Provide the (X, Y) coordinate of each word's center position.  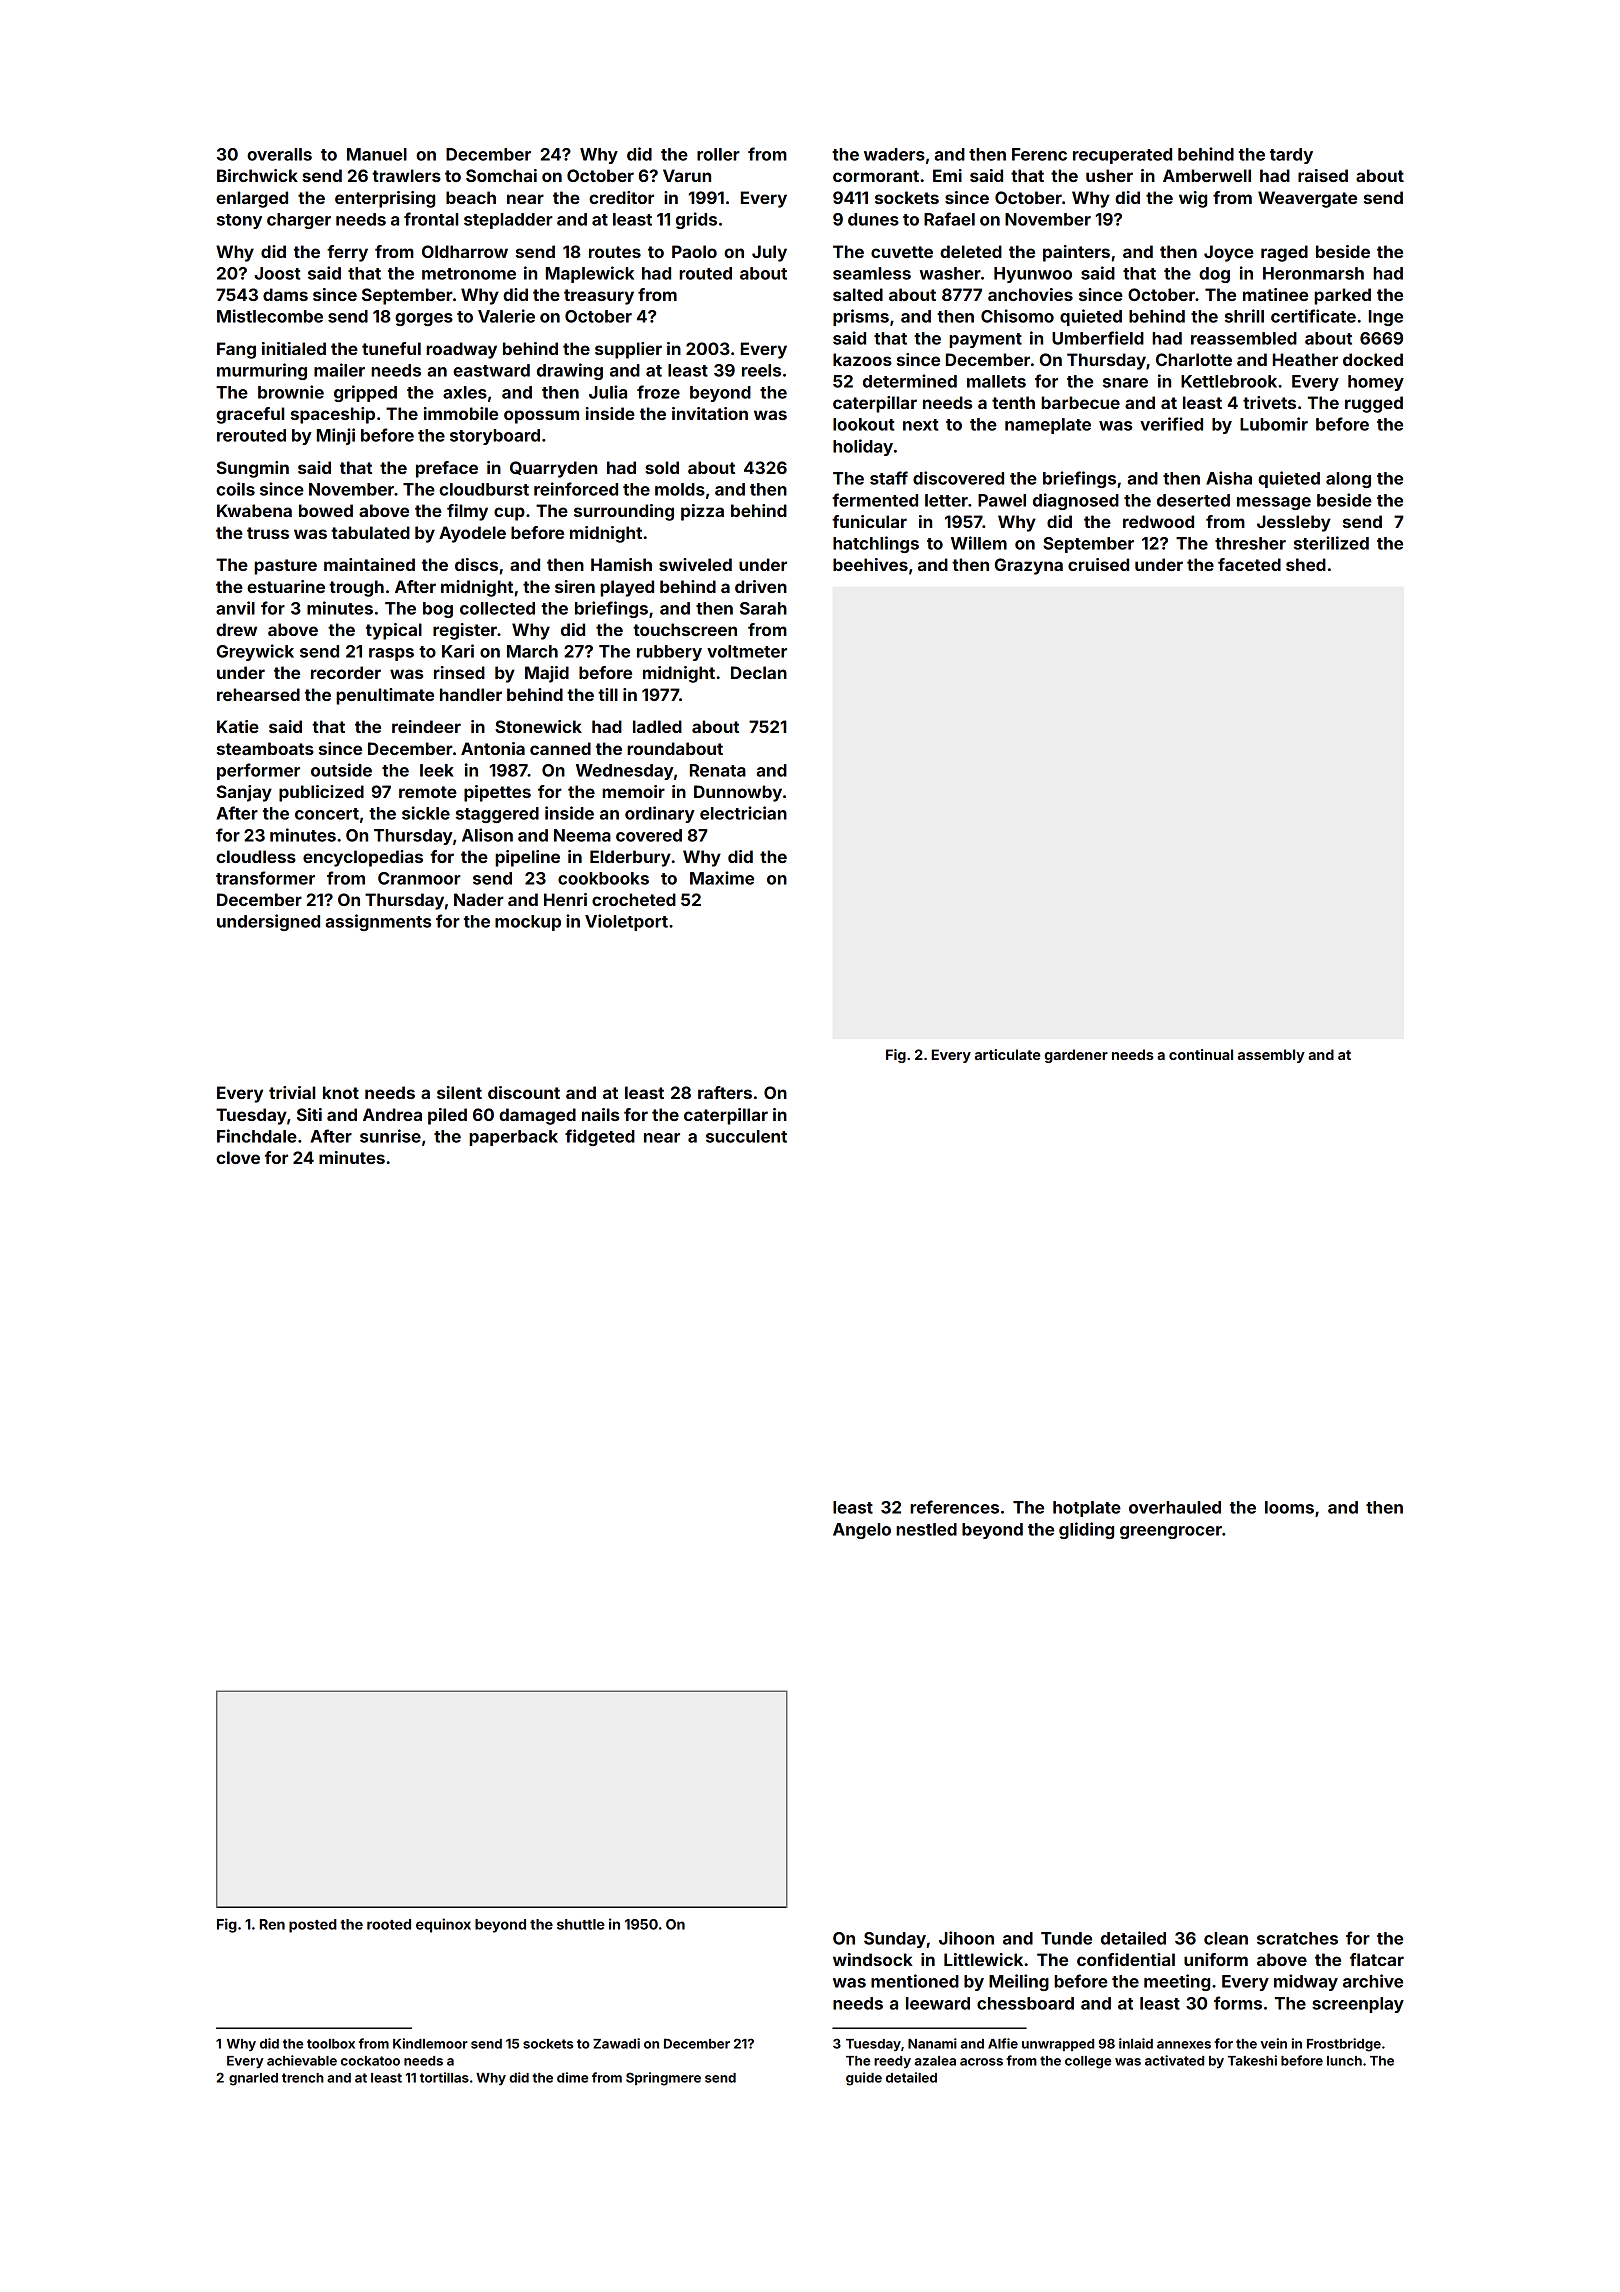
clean (1226, 1938)
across (981, 2062)
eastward (491, 370)
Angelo (862, 1531)
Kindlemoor (430, 2043)
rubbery (669, 653)
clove (238, 1157)
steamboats (265, 748)
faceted (1249, 564)
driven (761, 586)
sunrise (390, 1136)
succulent (746, 1136)
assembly (1271, 1056)
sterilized (1331, 543)
